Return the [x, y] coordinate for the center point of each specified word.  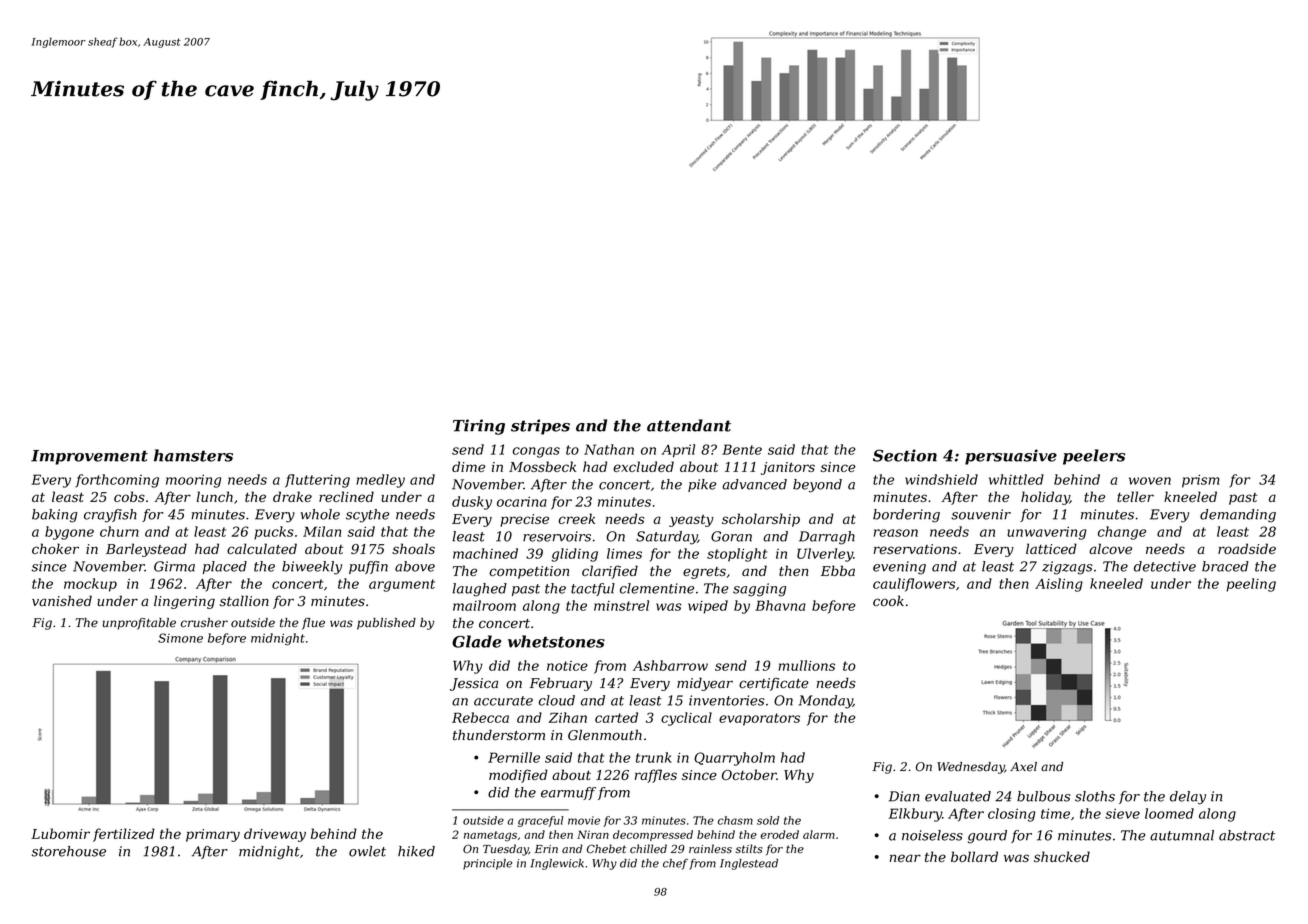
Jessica [474, 684]
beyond [817, 486]
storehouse [69, 851]
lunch [215, 496]
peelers [1094, 457]
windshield [941, 479]
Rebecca [480, 717]
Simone [180, 638]
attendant [689, 425]
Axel [1023, 767]
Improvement [89, 457]
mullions [806, 665]
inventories [727, 700]
